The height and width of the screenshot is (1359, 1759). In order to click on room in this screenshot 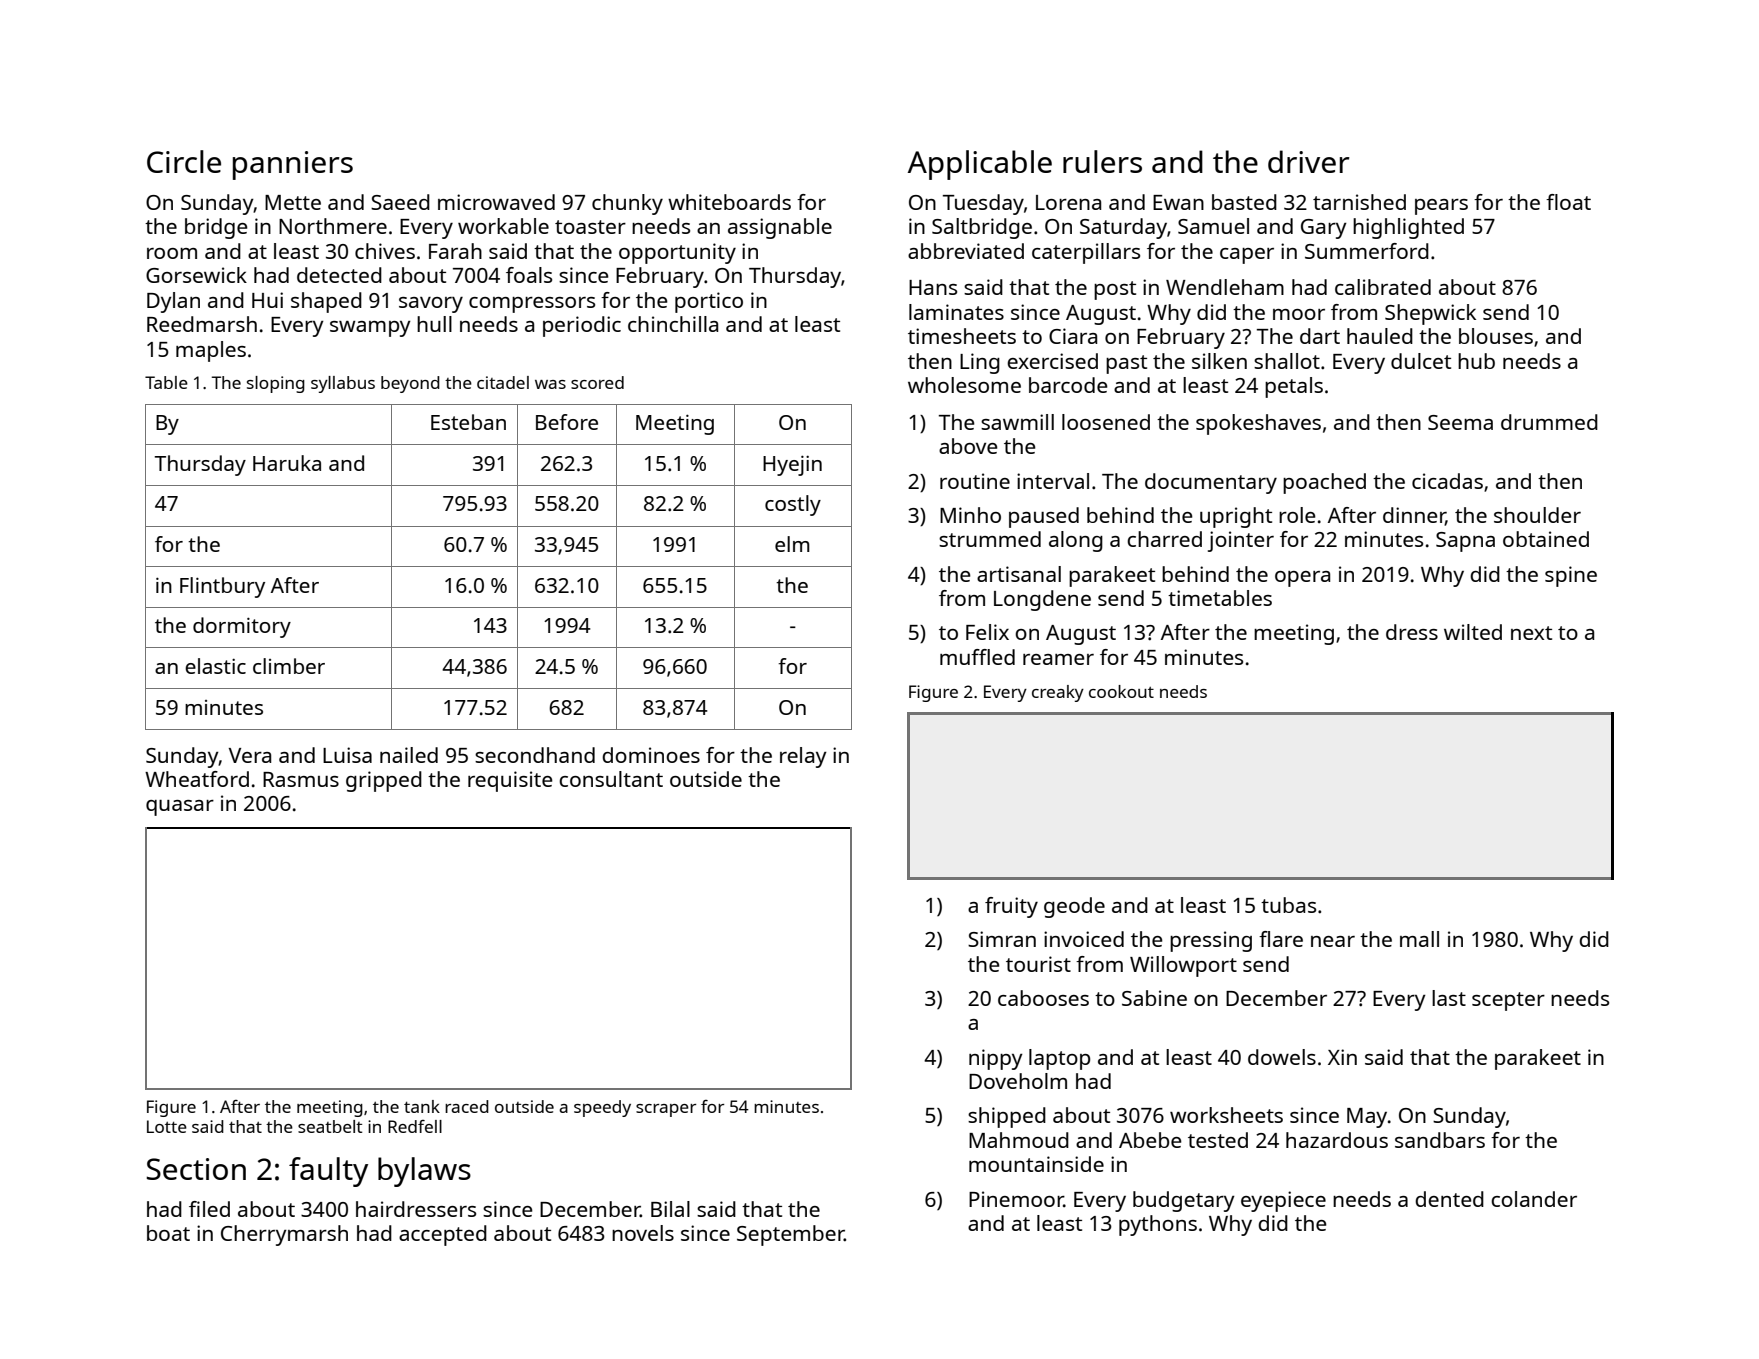, I will do `click(172, 253)`.
